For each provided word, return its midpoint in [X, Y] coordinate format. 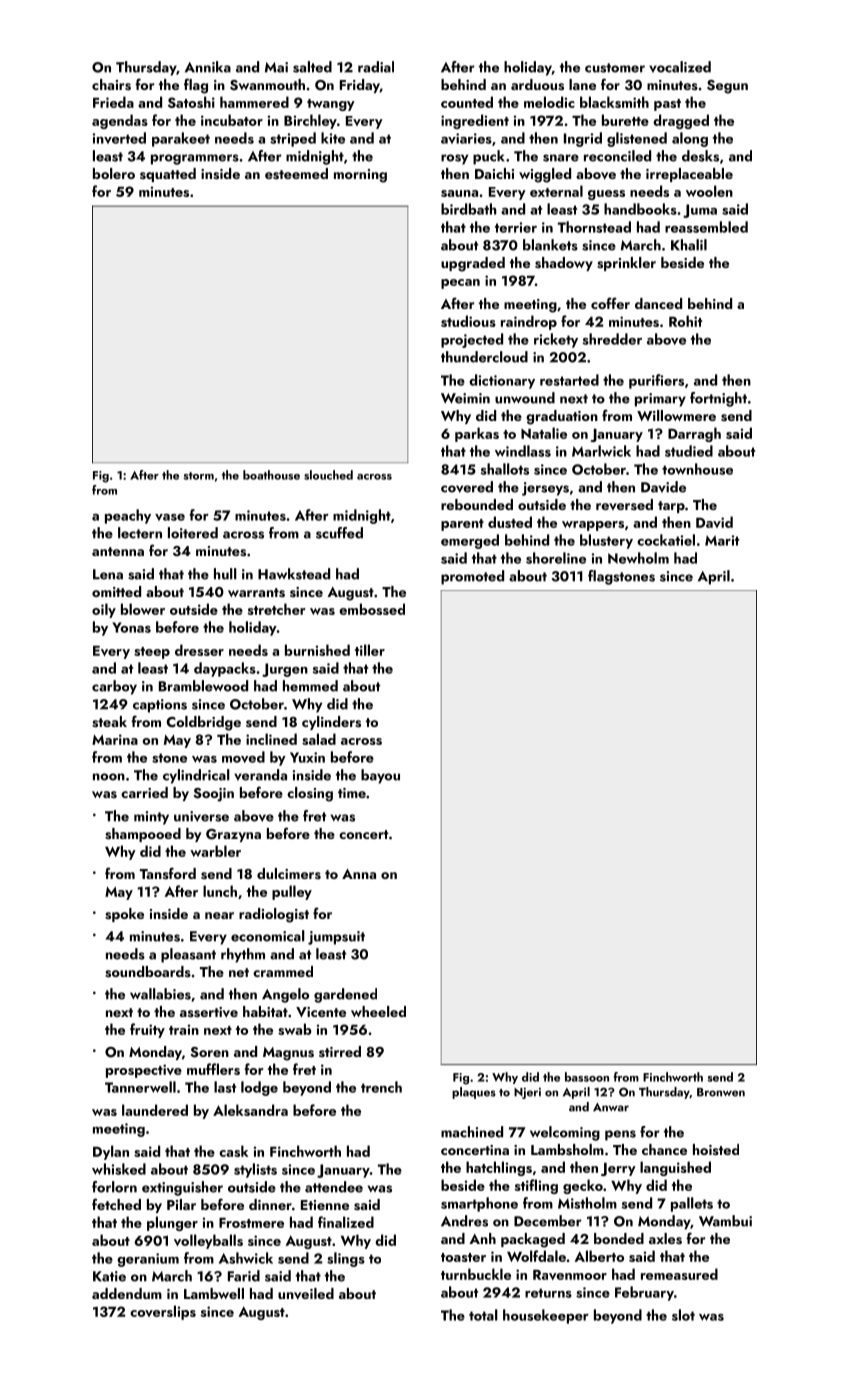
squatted [168, 175]
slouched [328, 475]
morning [360, 176]
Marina [115, 739]
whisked [119, 1169]
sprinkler [626, 264]
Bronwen [721, 1092]
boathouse [271, 475]
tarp [671, 507]
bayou [380, 776]
